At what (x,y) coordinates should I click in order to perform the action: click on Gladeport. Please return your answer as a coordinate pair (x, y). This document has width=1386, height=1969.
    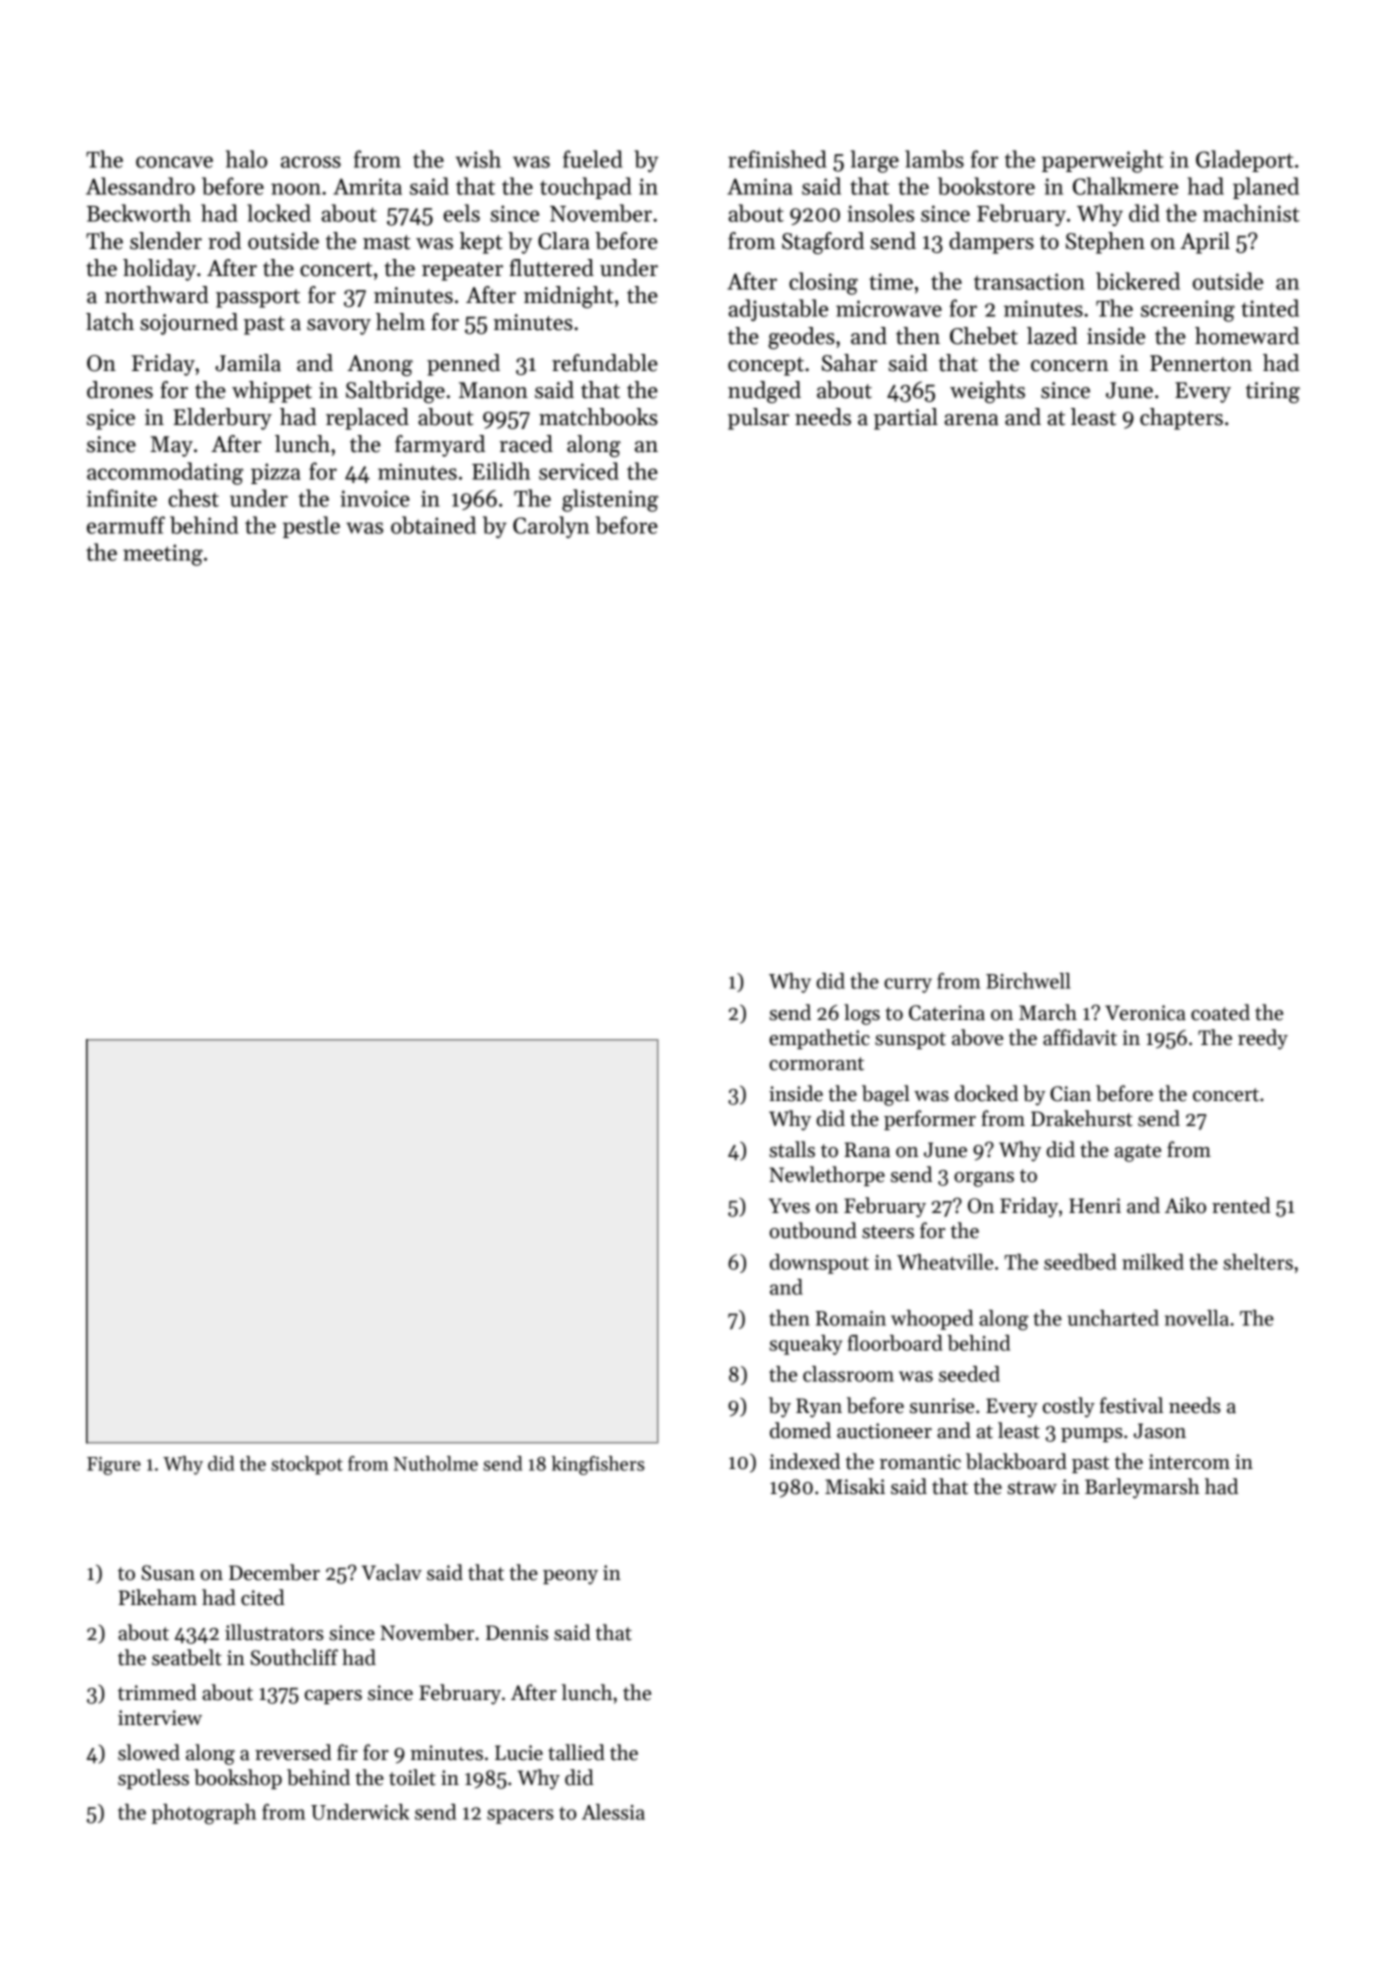
    Looking at the image, I should click on (1245, 161).
